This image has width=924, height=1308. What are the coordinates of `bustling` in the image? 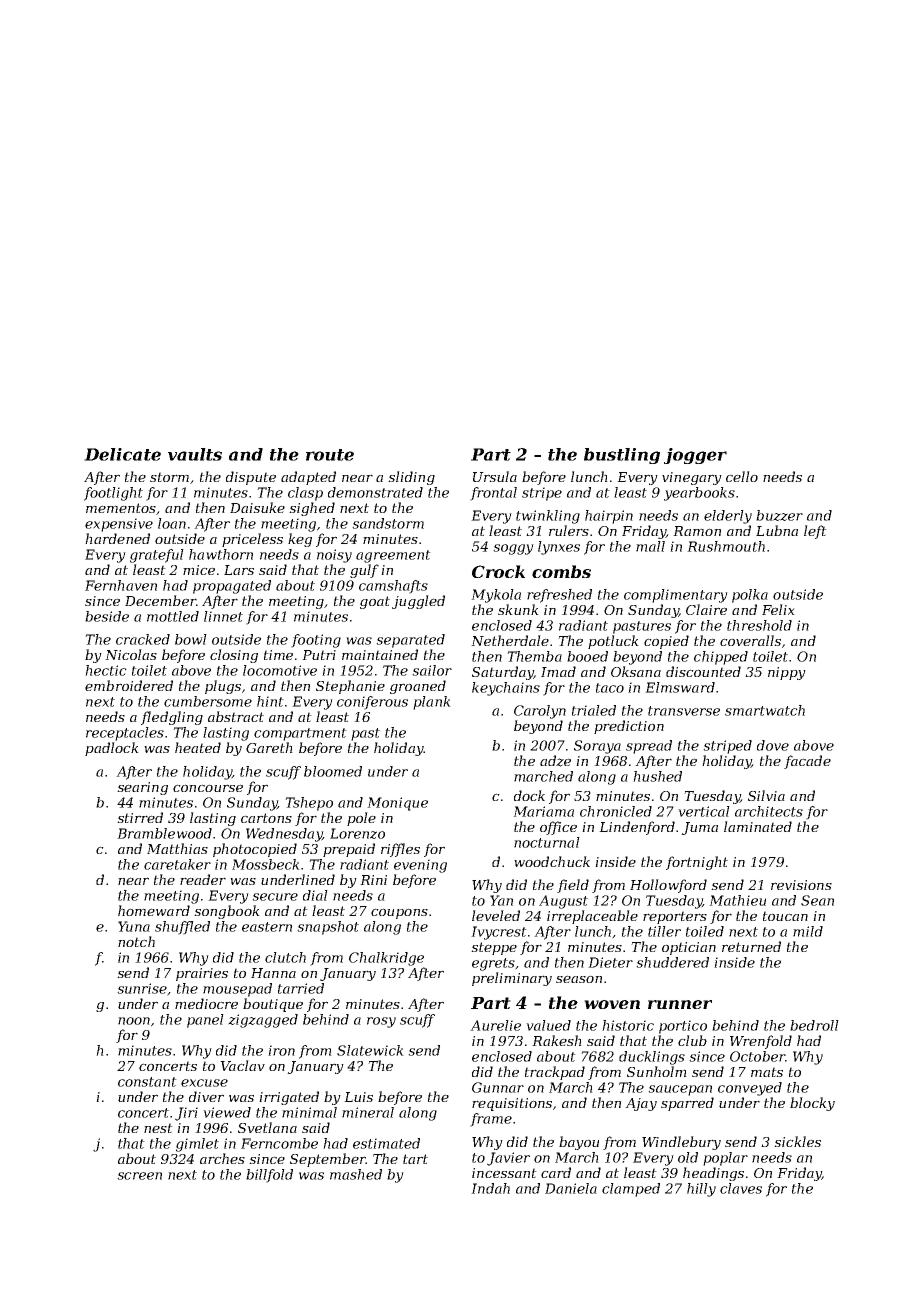 It's located at (622, 456).
